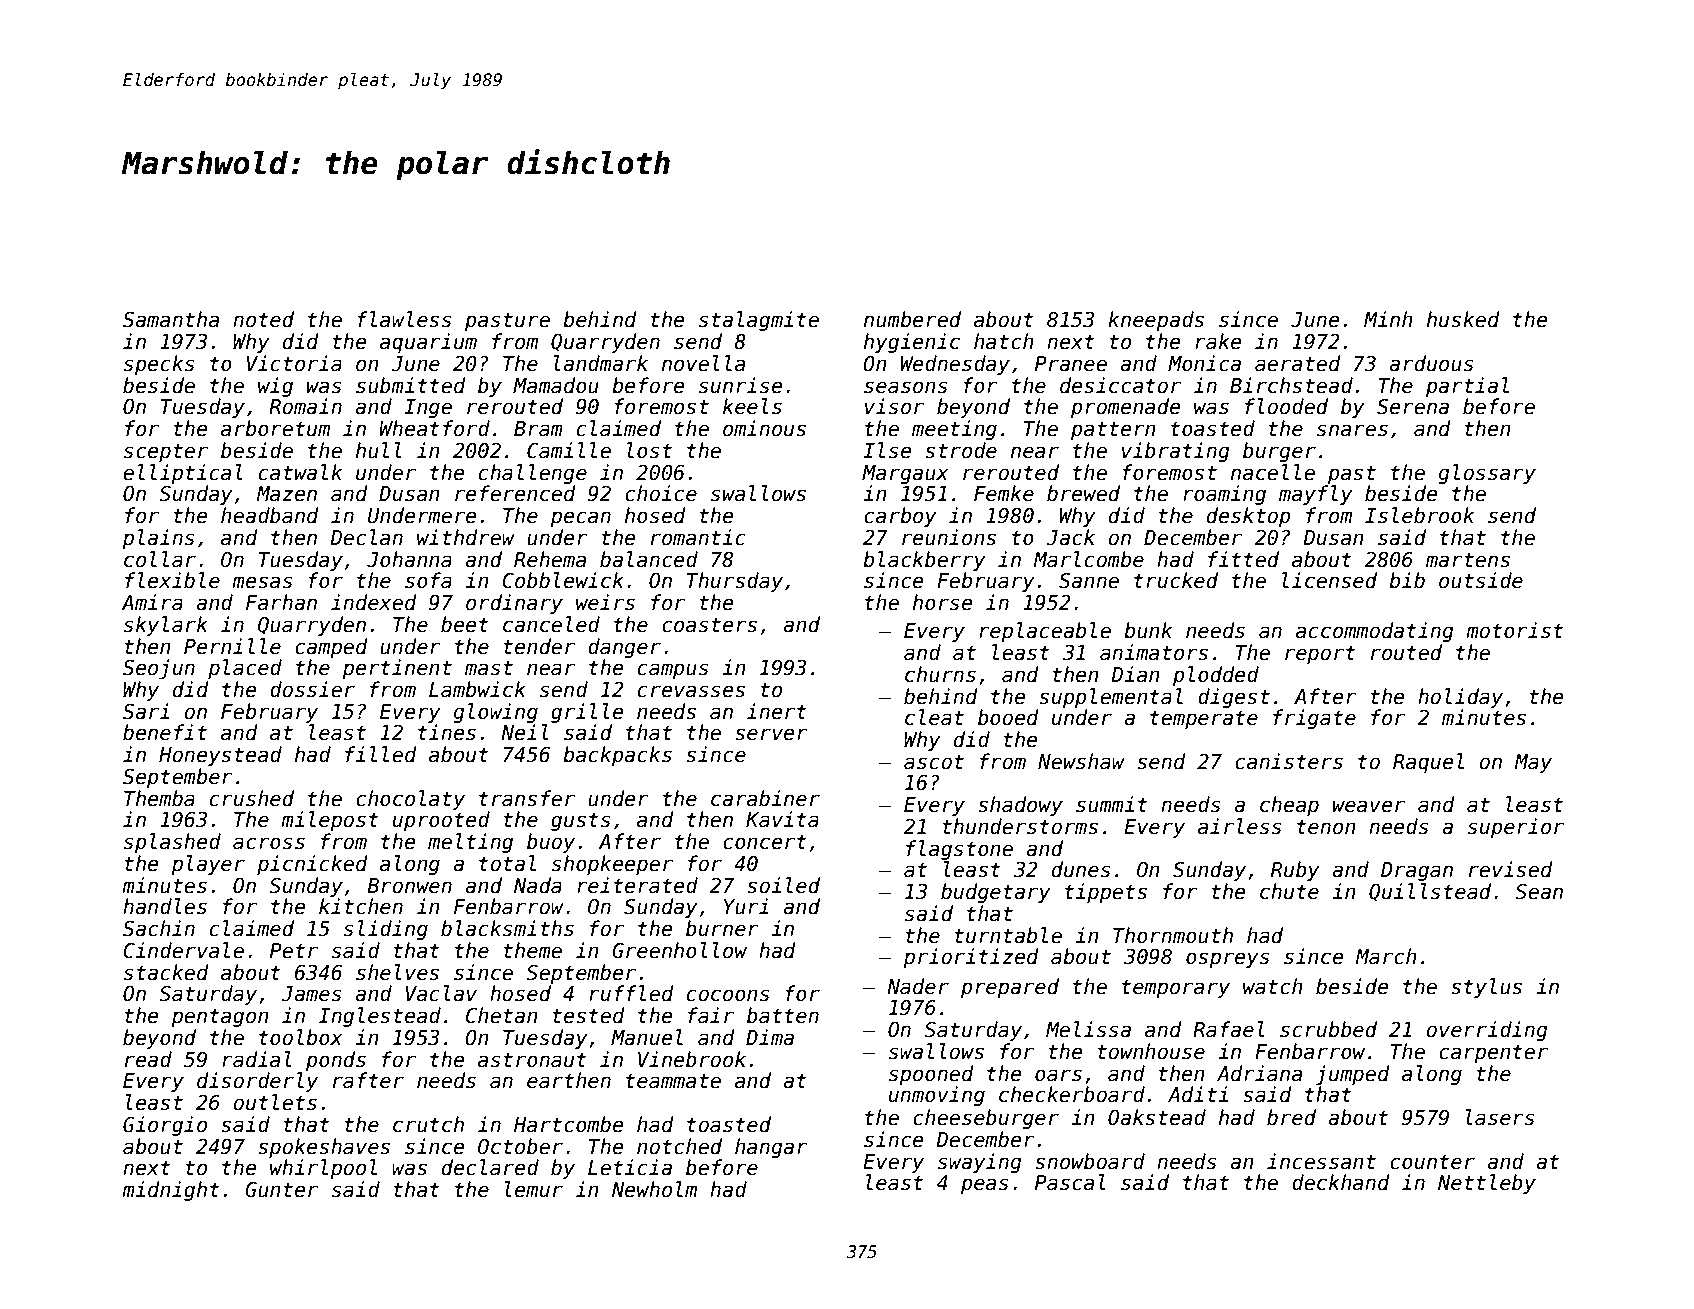 This document has height=1309, width=1694. What do you see at coordinates (281, 1190) in the document?
I see `Gunter` at bounding box center [281, 1190].
